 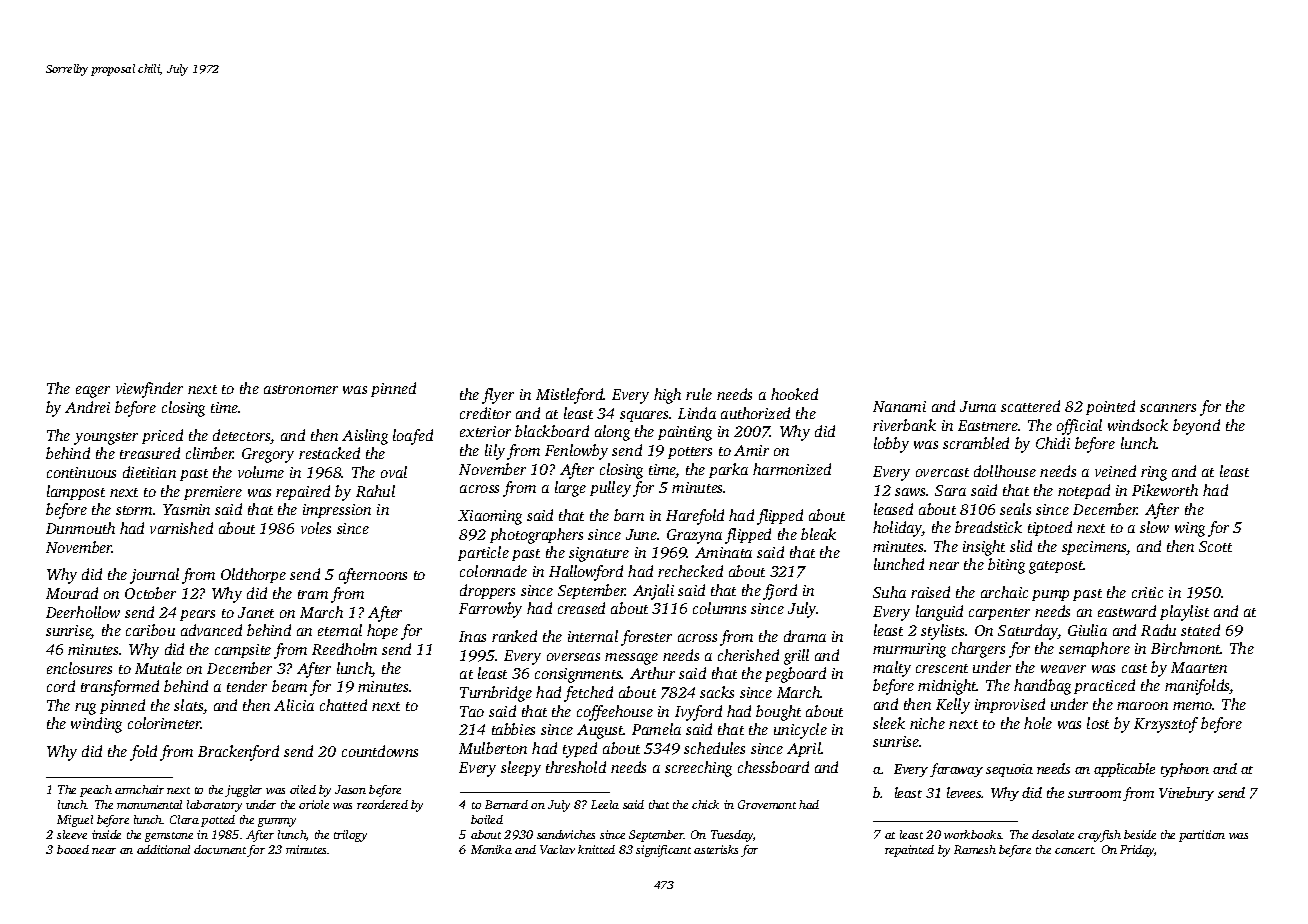 I want to click on riverbank, so click(x=904, y=425).
